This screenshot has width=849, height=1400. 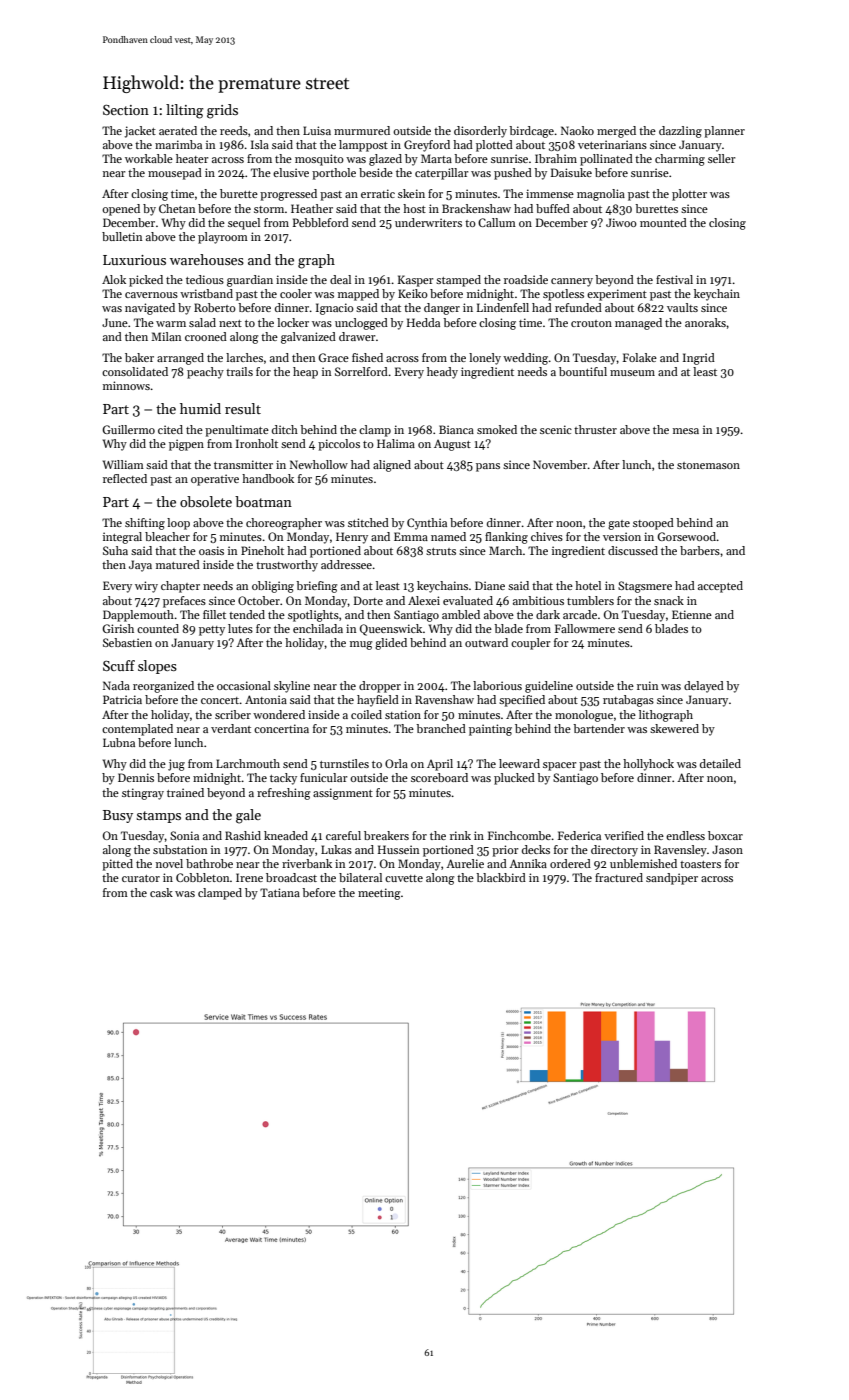 What do you see at coordinates (185, 111) in the screenshot?
I see `lilting` at bounding box center [185, 111].
